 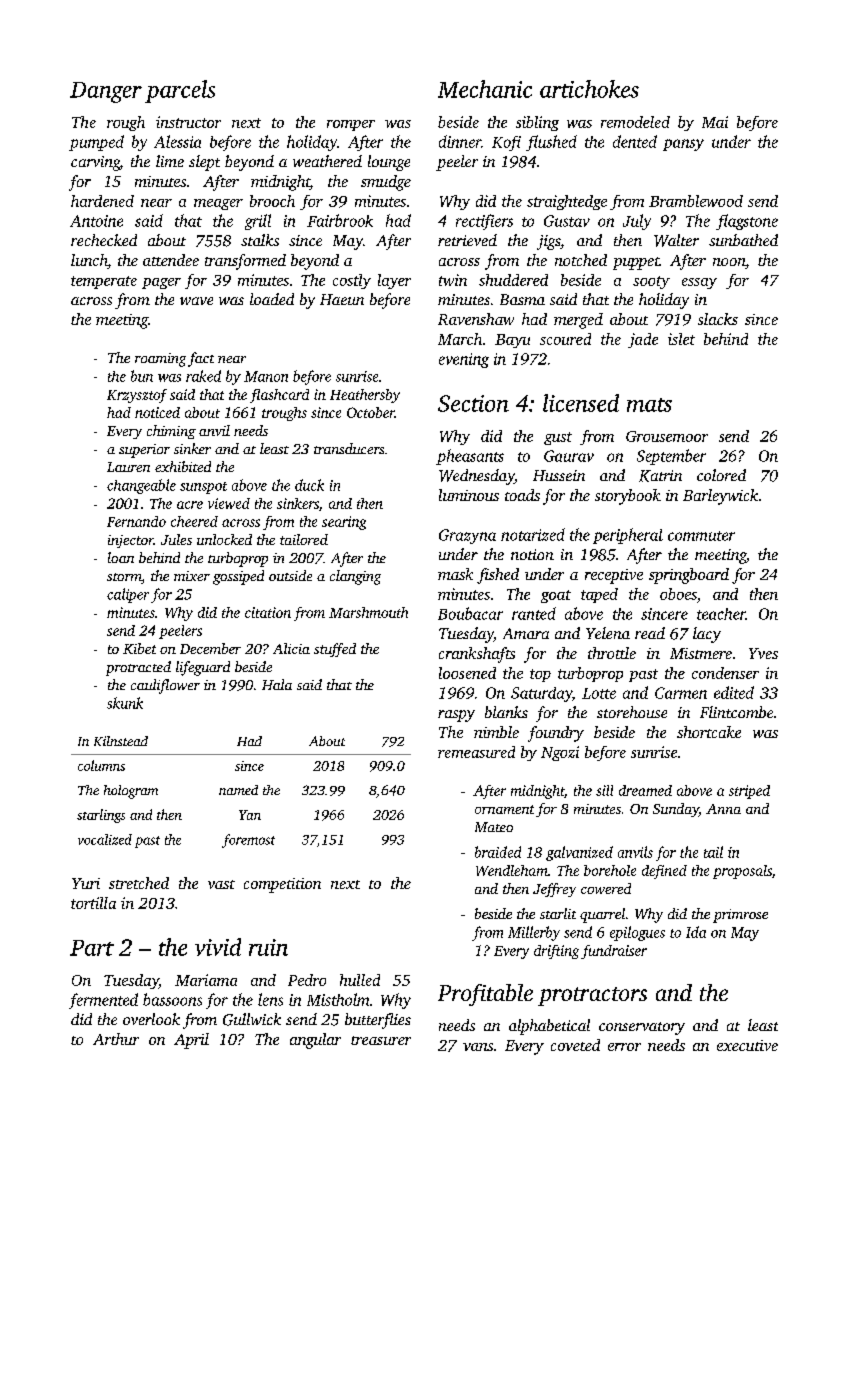 I want to click on tortilla, so click(x=93, y=903).
